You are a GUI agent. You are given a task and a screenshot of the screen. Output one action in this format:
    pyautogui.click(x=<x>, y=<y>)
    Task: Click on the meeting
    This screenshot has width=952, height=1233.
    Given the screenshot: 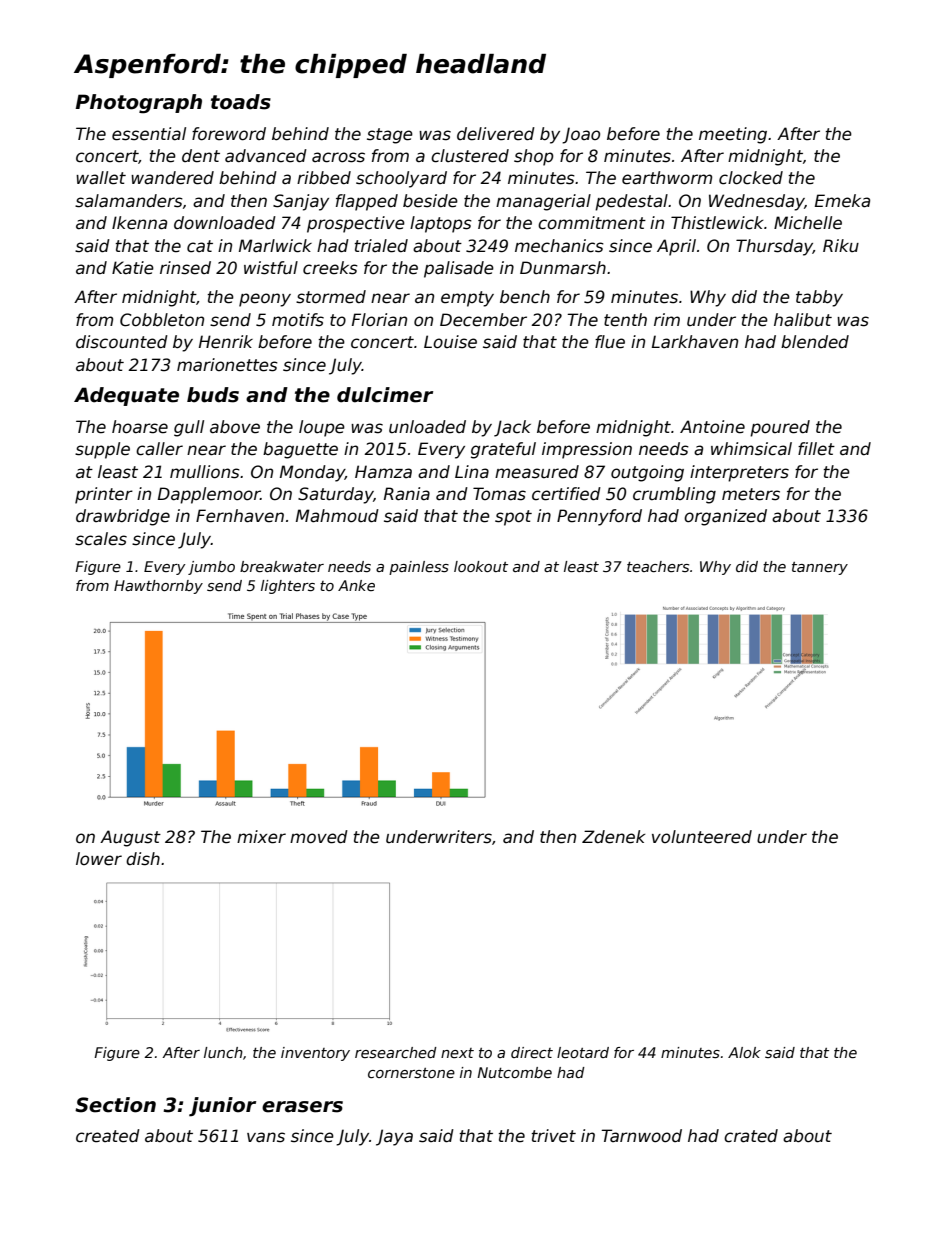 What is the action you would take?
    pyautogui.click(x=733, y=135)
